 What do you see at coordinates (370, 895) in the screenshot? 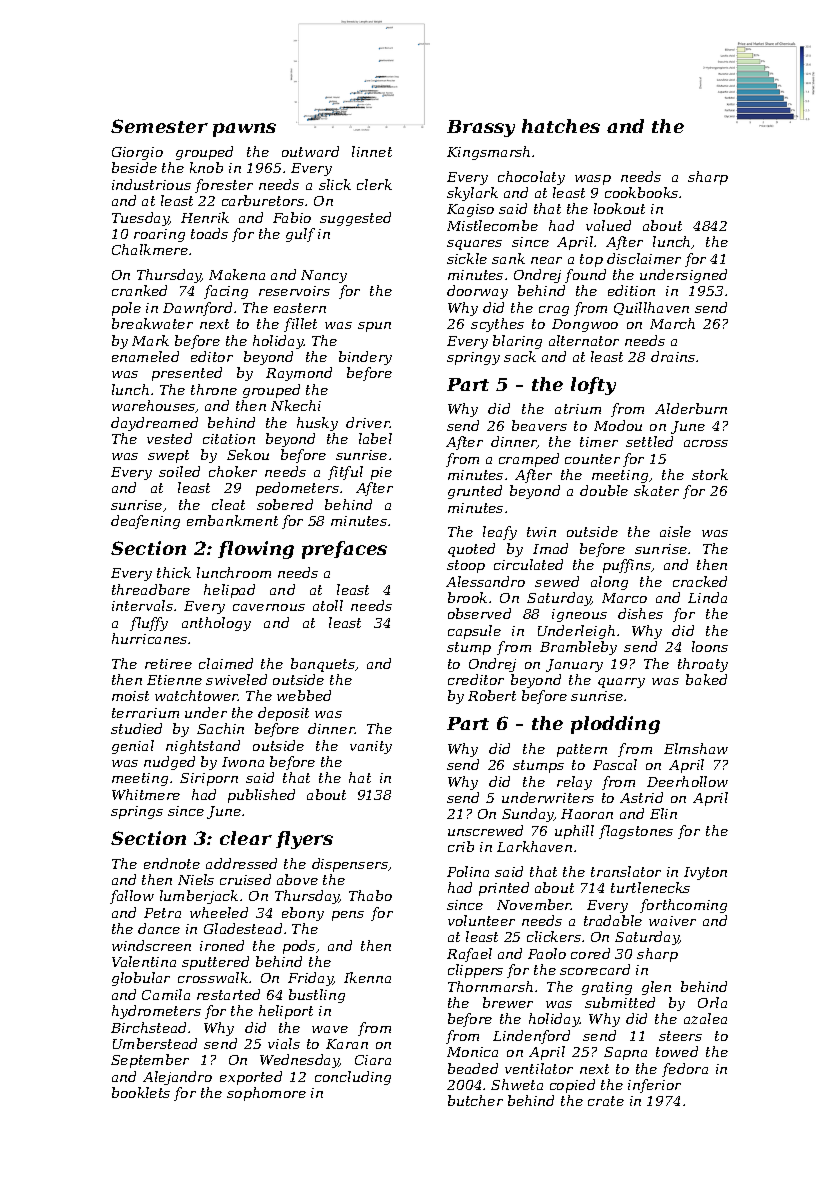
I see `Thabo` at bounding box center [370, 895].
